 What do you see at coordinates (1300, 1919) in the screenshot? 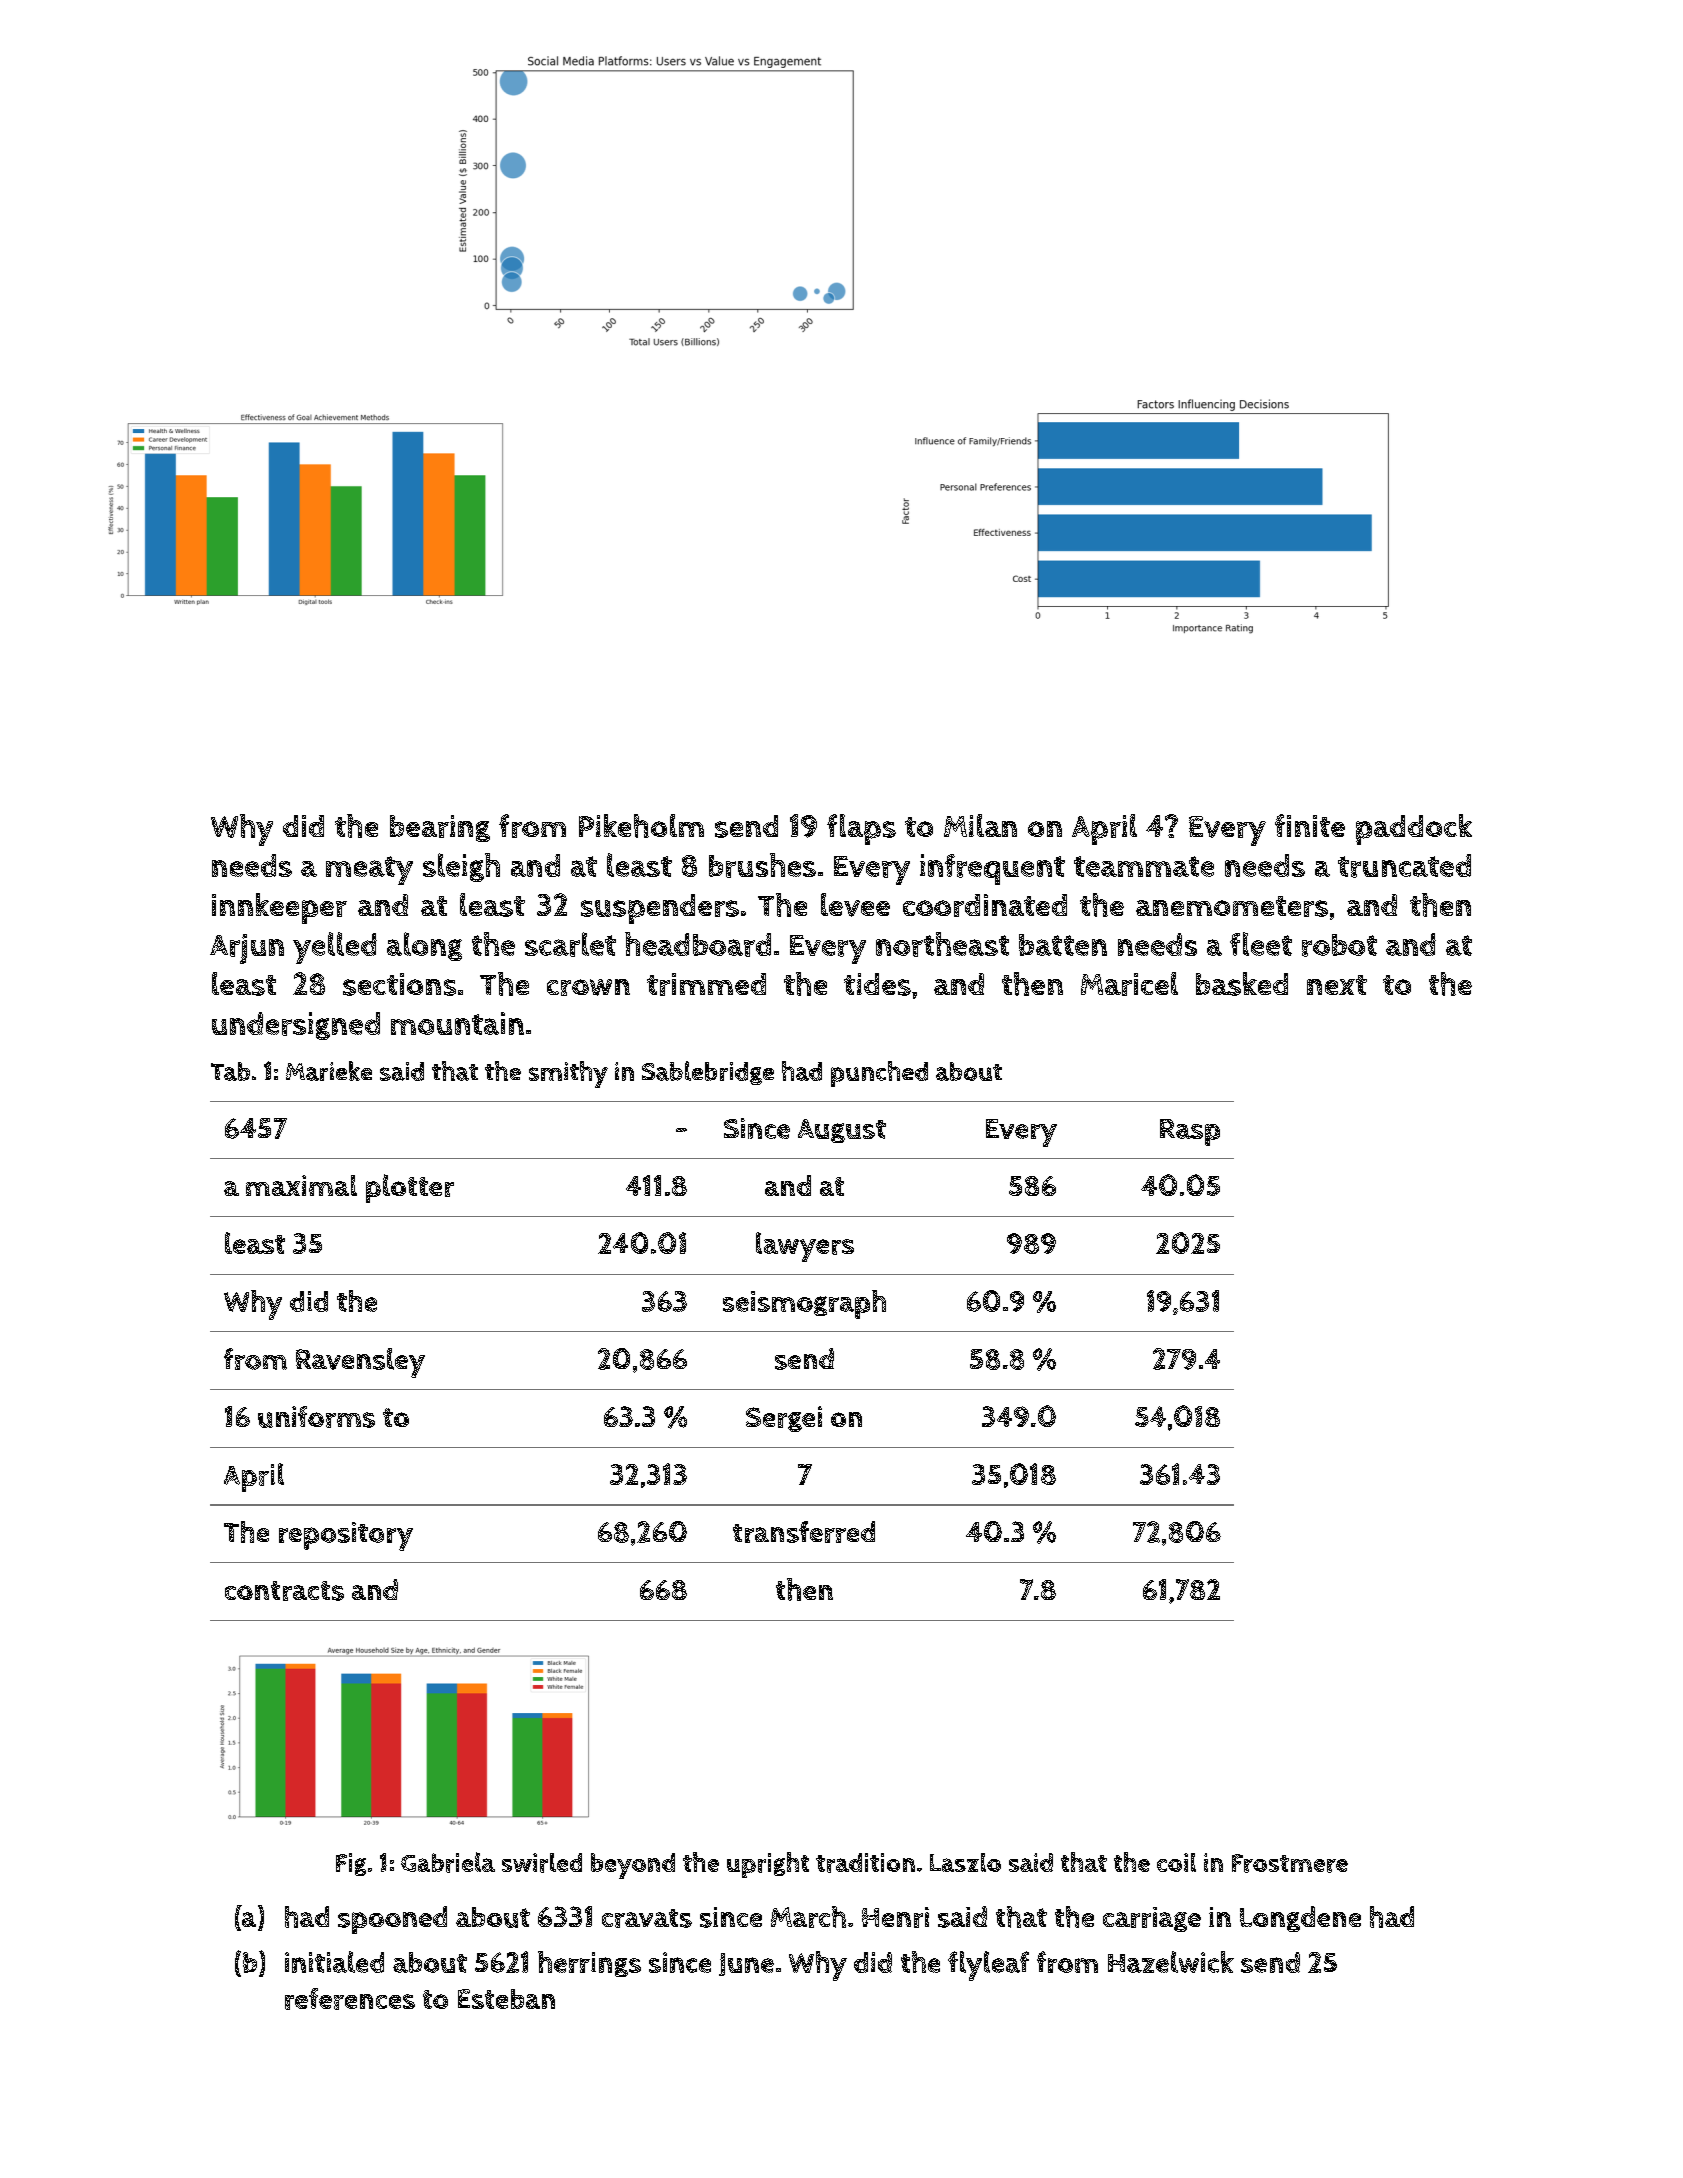
I see `Longdene` at bounding box center [1300, 1919].
